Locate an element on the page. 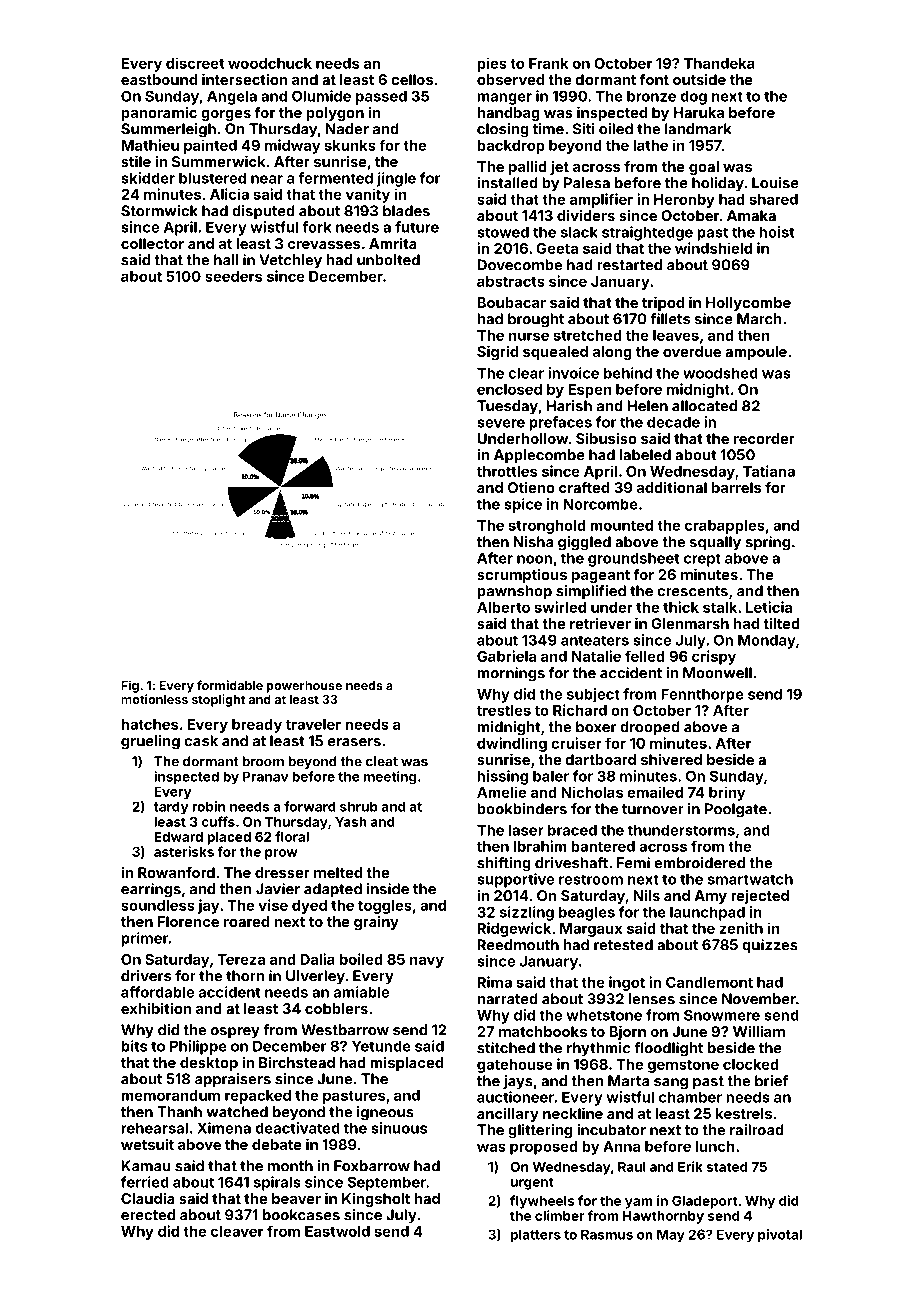 This page has height=1308, width=924. prow is located at coordinates (281, 854).
